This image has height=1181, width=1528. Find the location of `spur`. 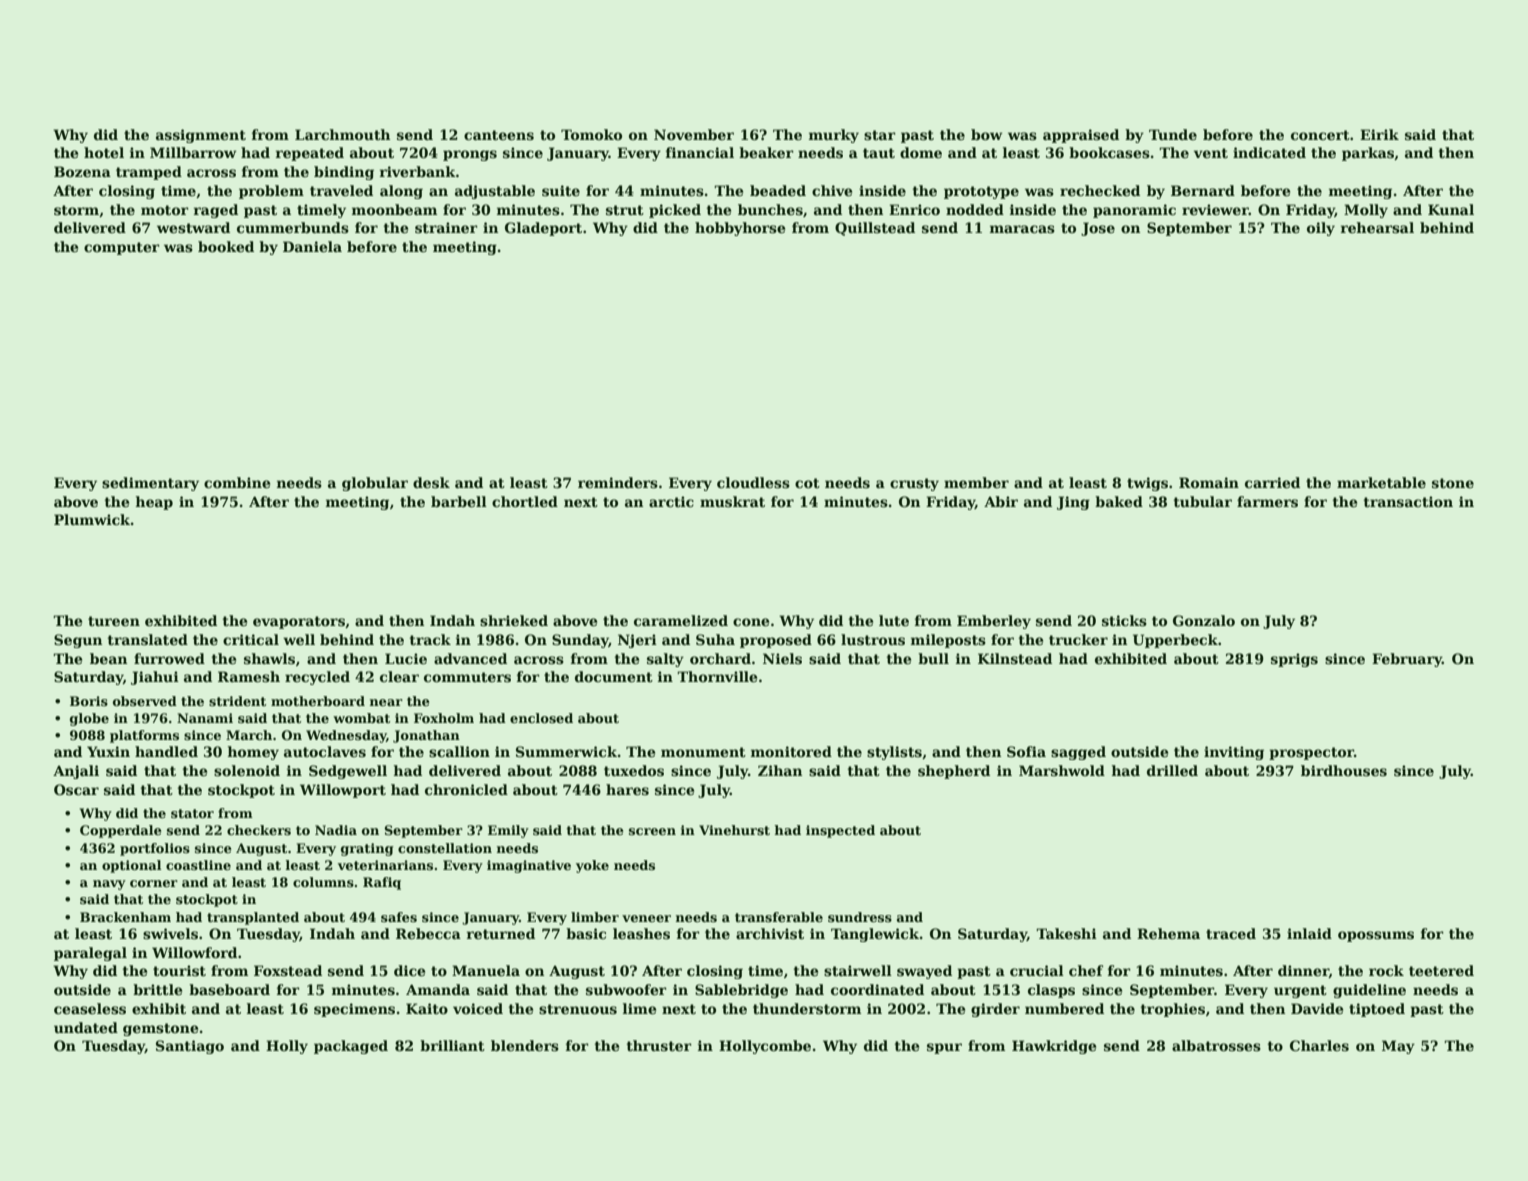

spur is located at coordinates (944, 1048).
